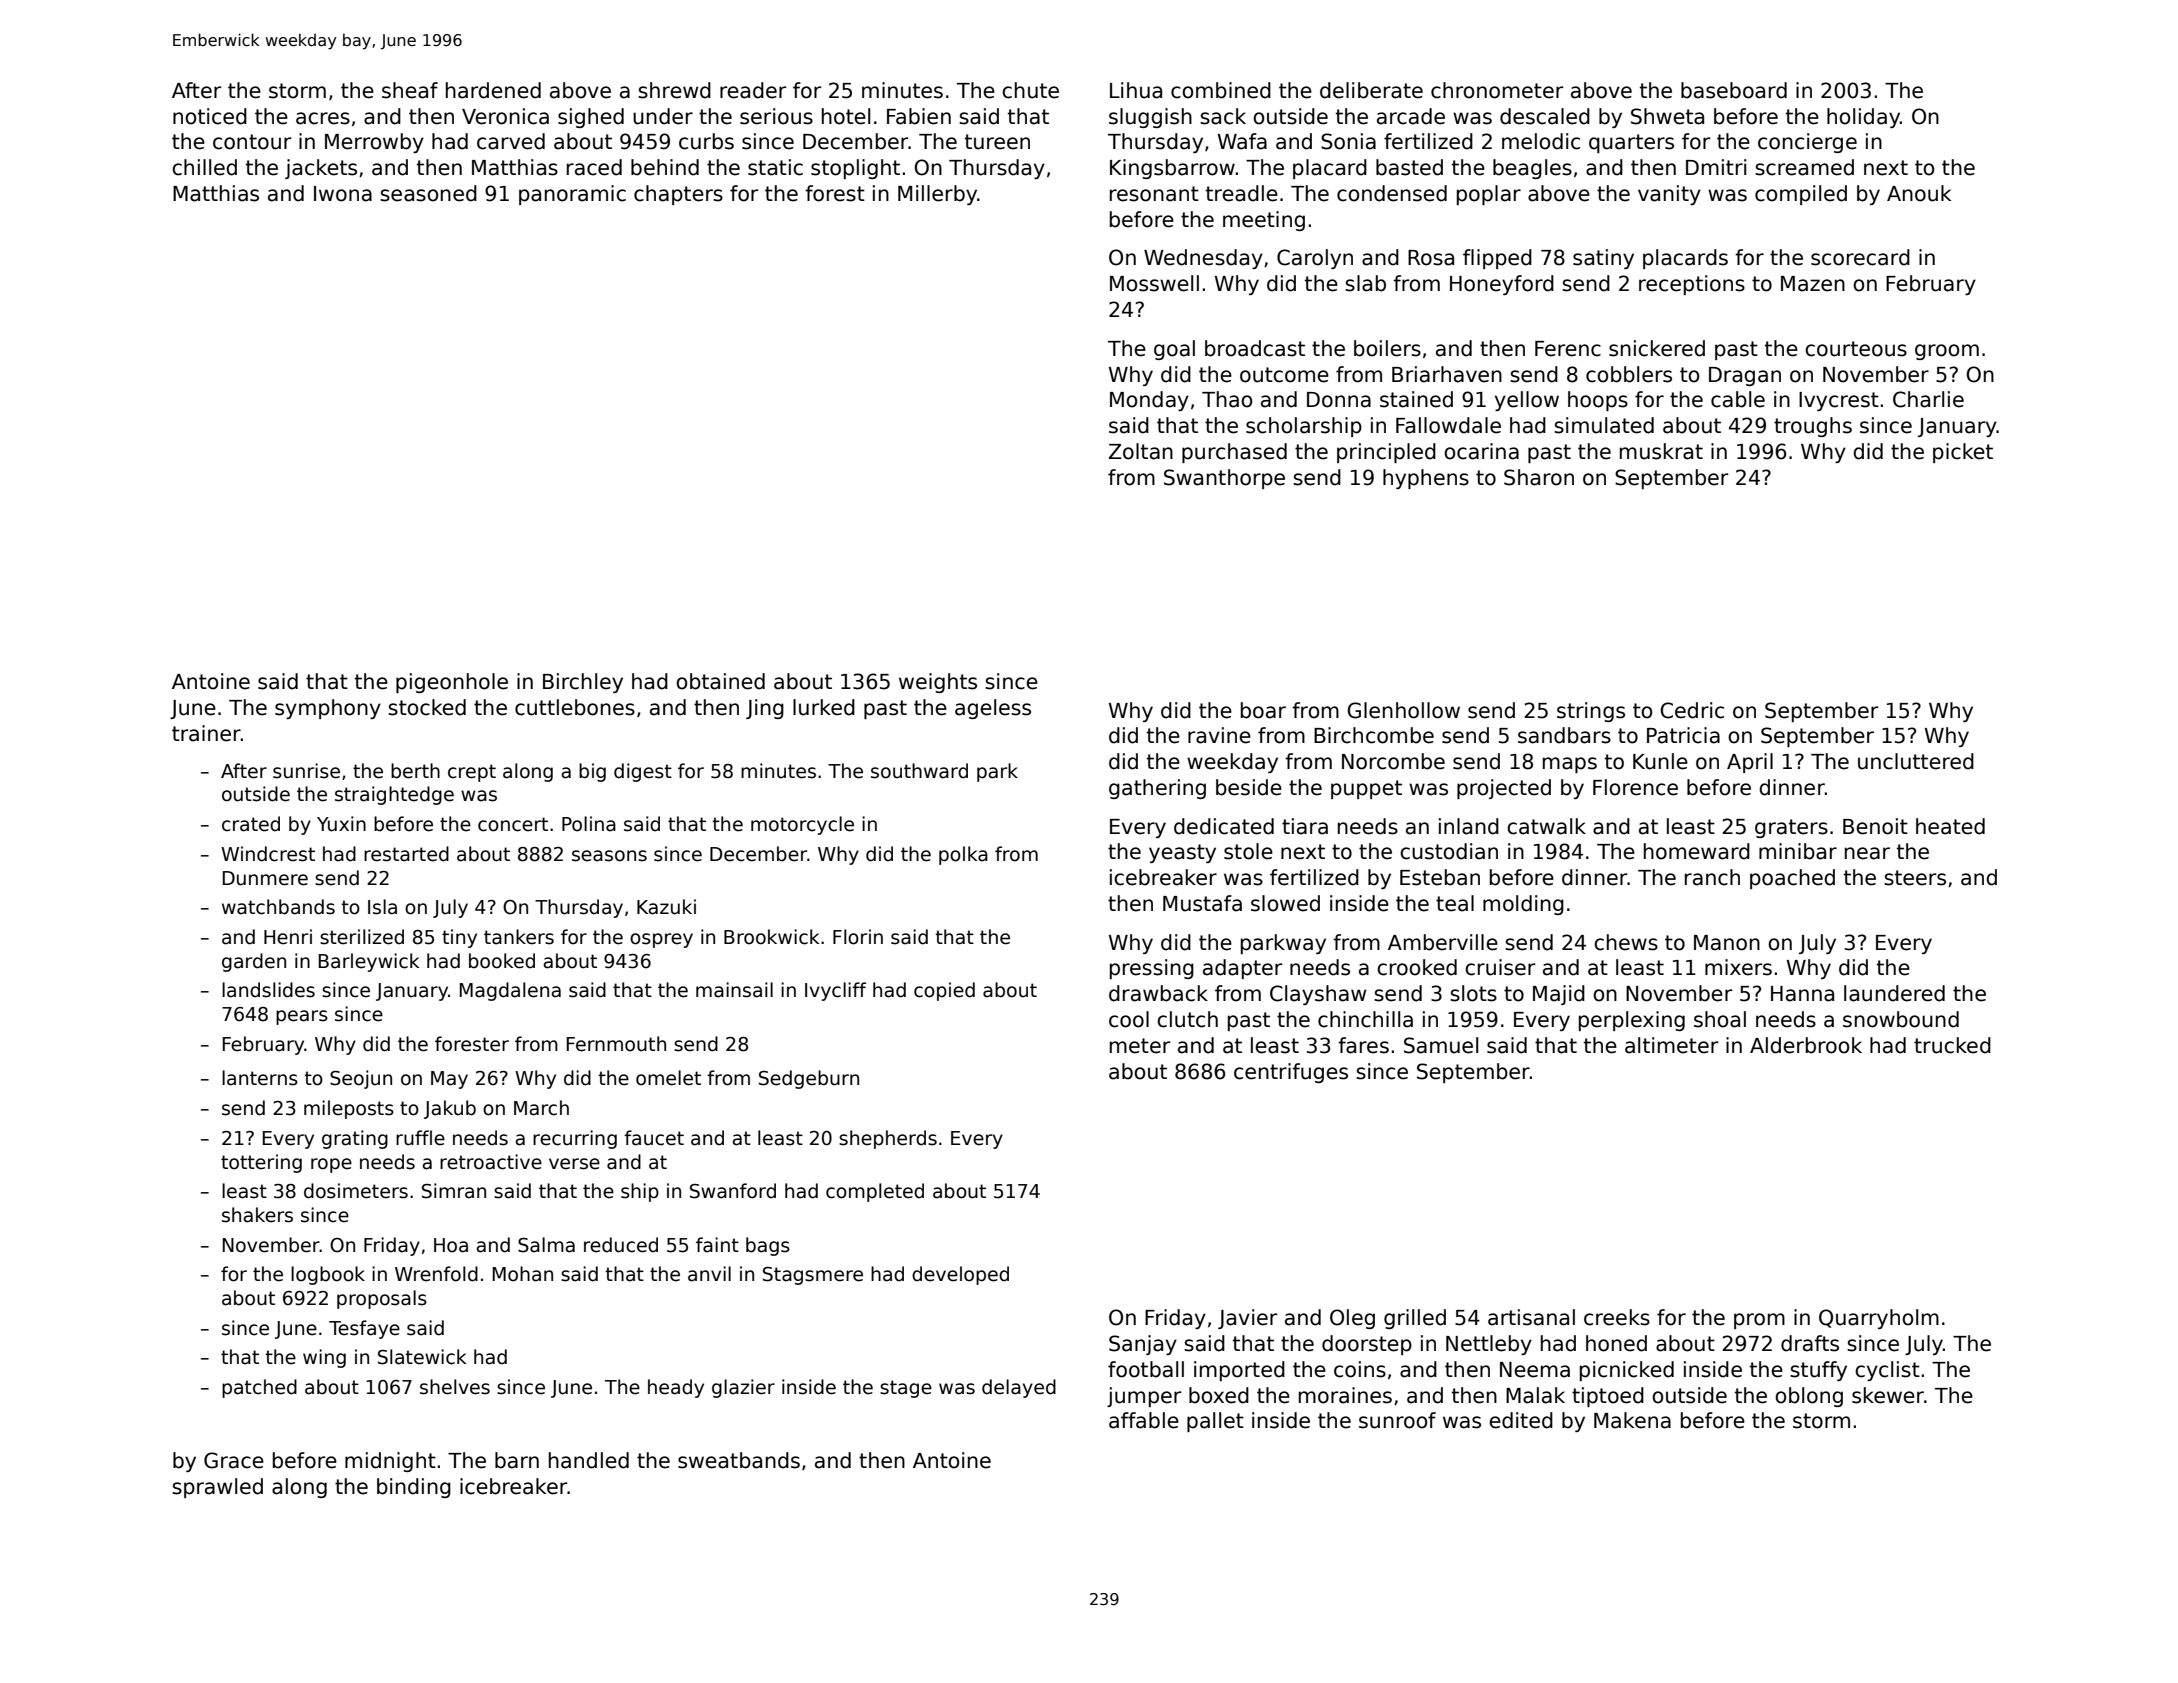 The width and height of the screenshot is (2178, 1683). I want to click on slowed, so click(1285, 903).
